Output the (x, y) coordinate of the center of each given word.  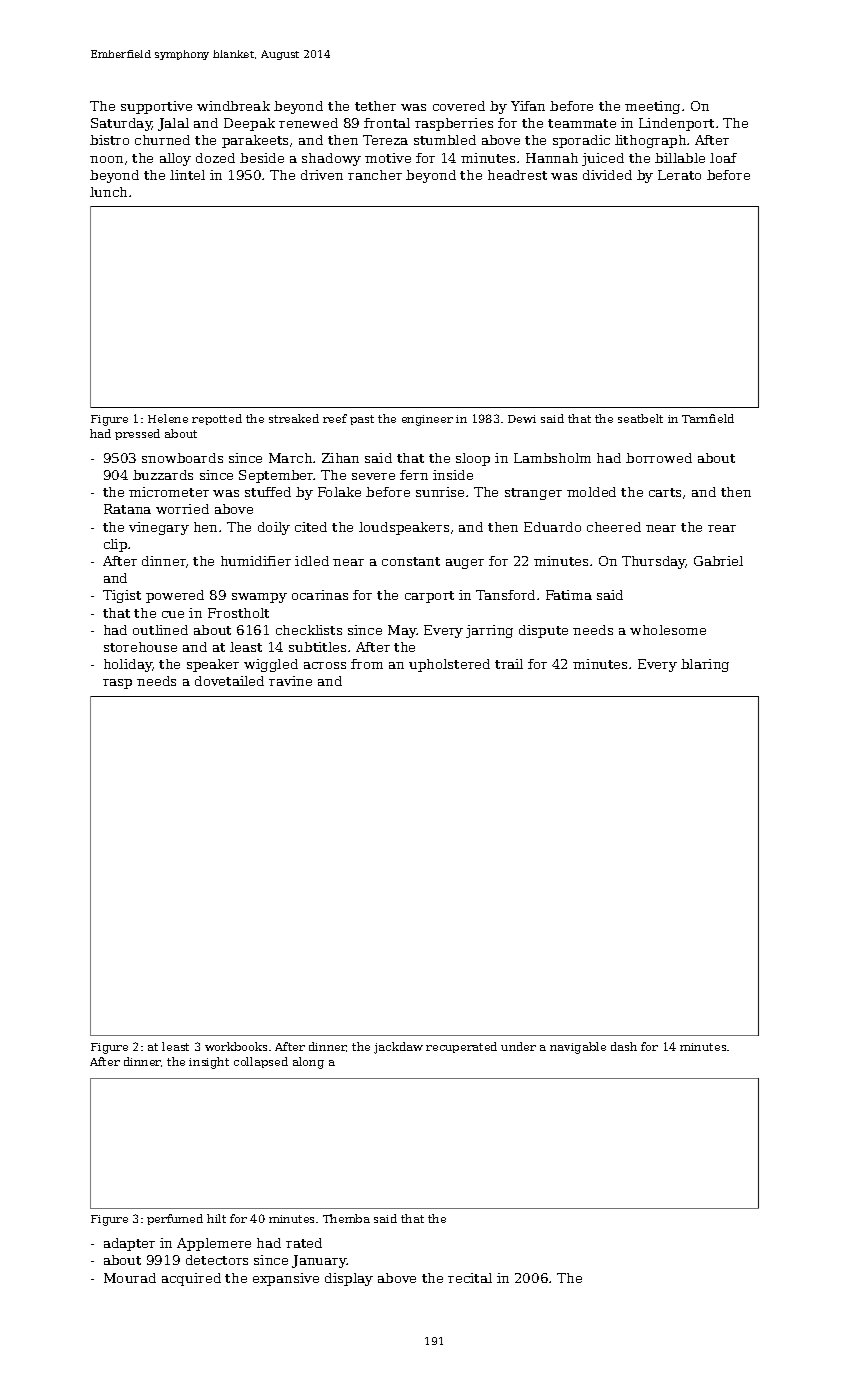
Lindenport (676, 124)
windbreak (233, 106)
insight (209, 1063)
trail (509, 664)
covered (459, 106)
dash (624, 1046)
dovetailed (229, 681)
